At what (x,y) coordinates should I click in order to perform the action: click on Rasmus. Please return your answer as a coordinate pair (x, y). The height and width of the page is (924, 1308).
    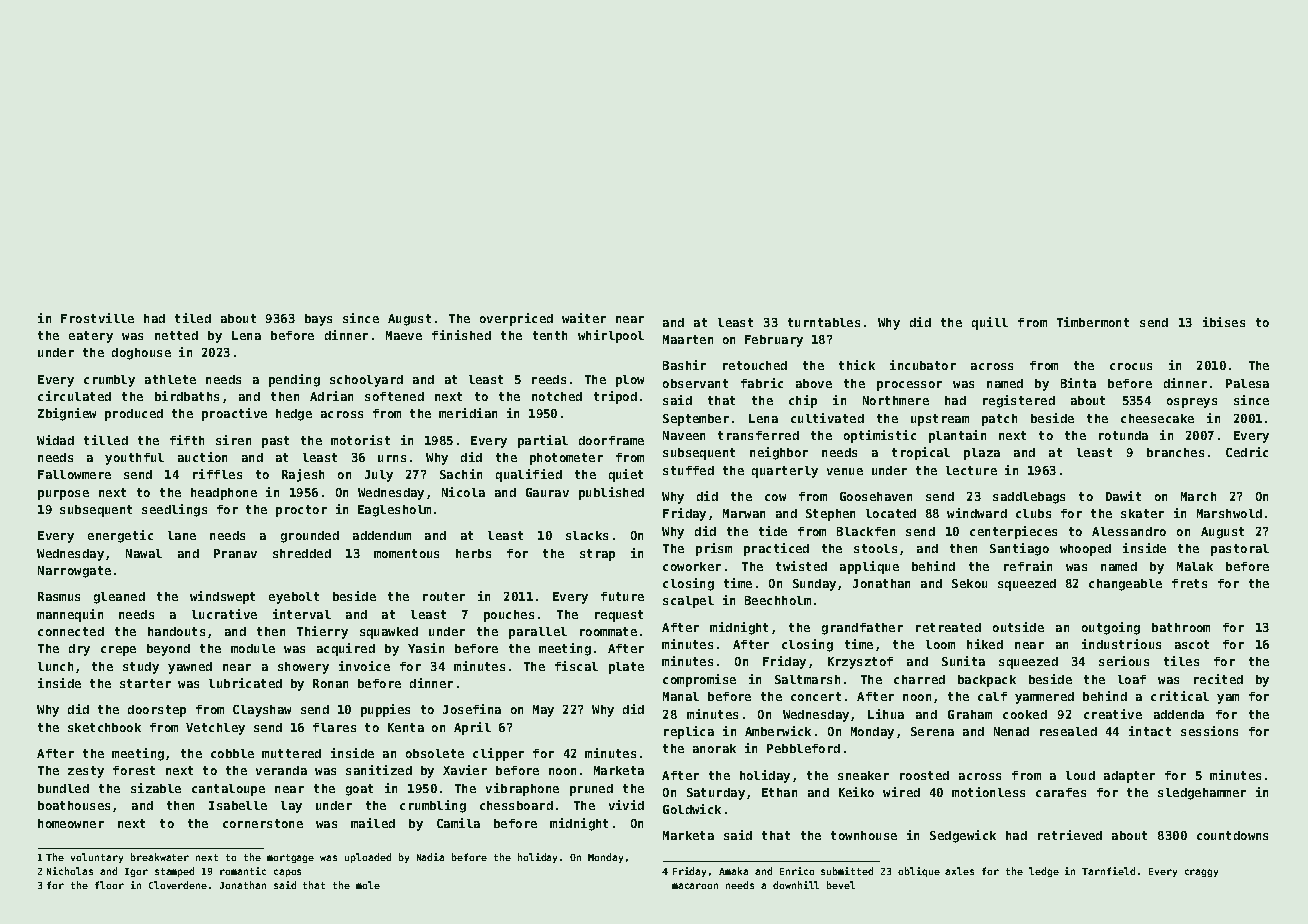
    Looking at the image, I should click on (59, 596).
